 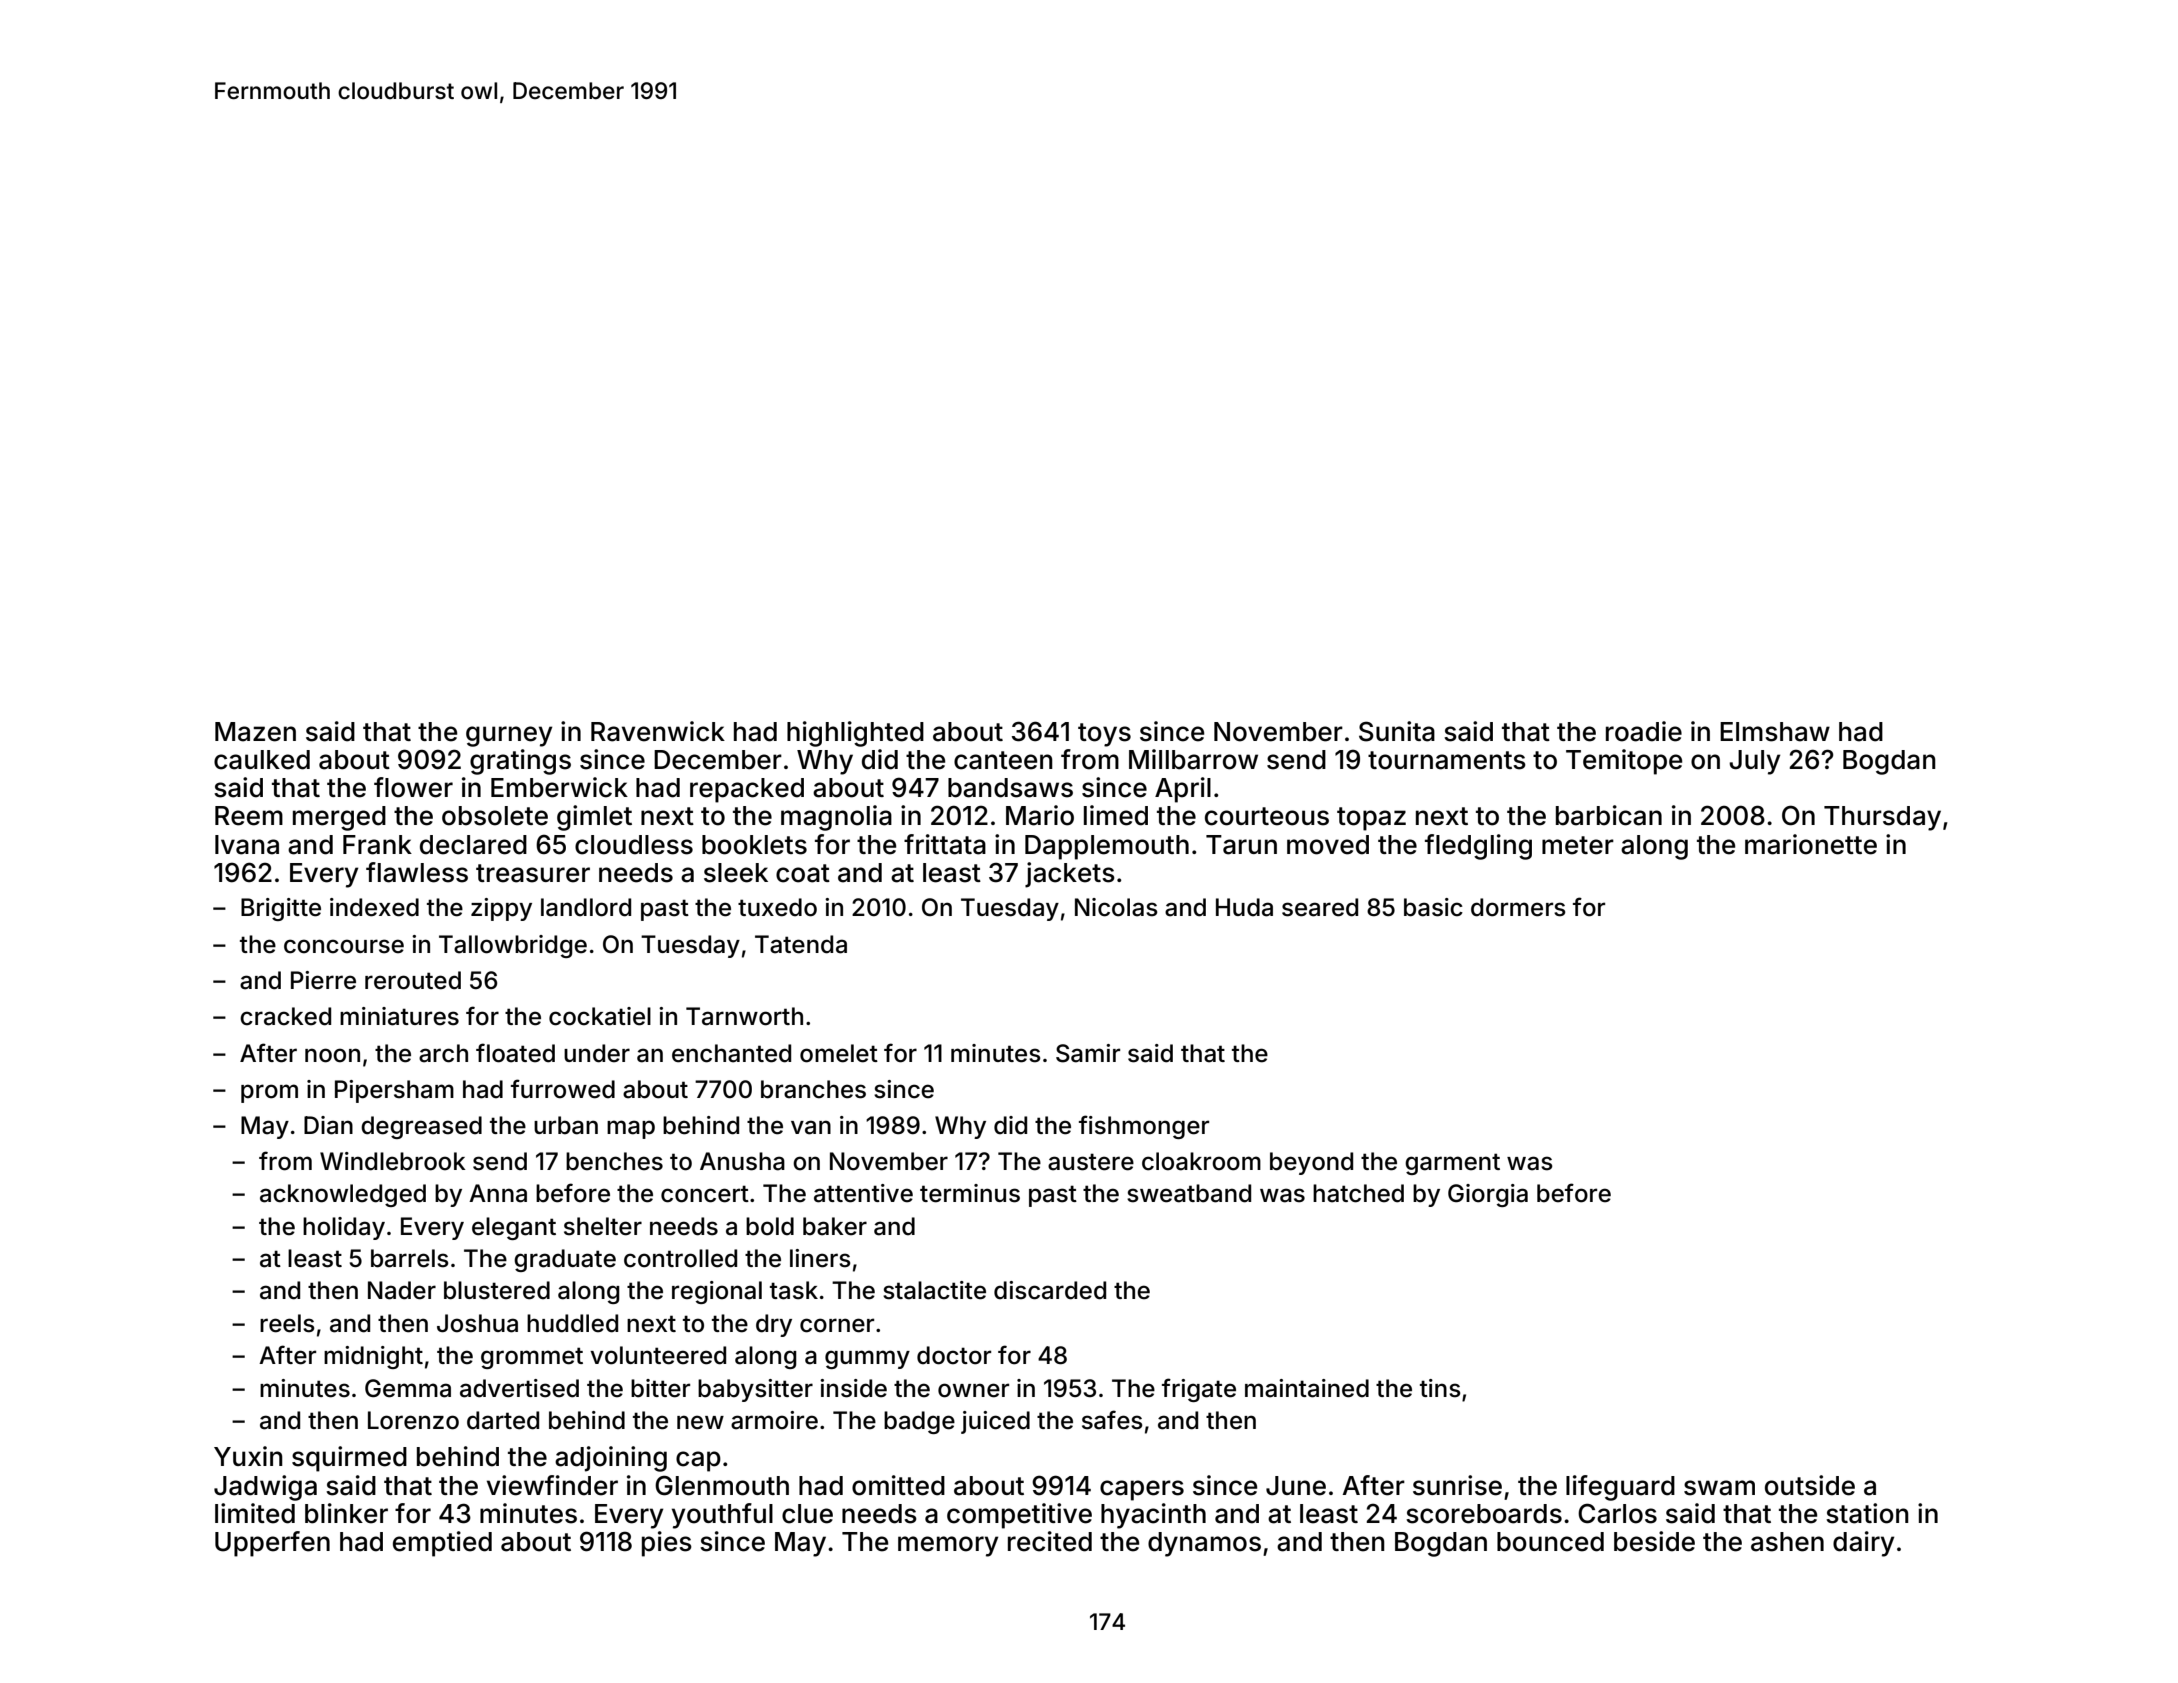 What do you see at coordinates (744, 1016) in the page?
I see `Tarnworth` at bounding box center [744, 1016].
